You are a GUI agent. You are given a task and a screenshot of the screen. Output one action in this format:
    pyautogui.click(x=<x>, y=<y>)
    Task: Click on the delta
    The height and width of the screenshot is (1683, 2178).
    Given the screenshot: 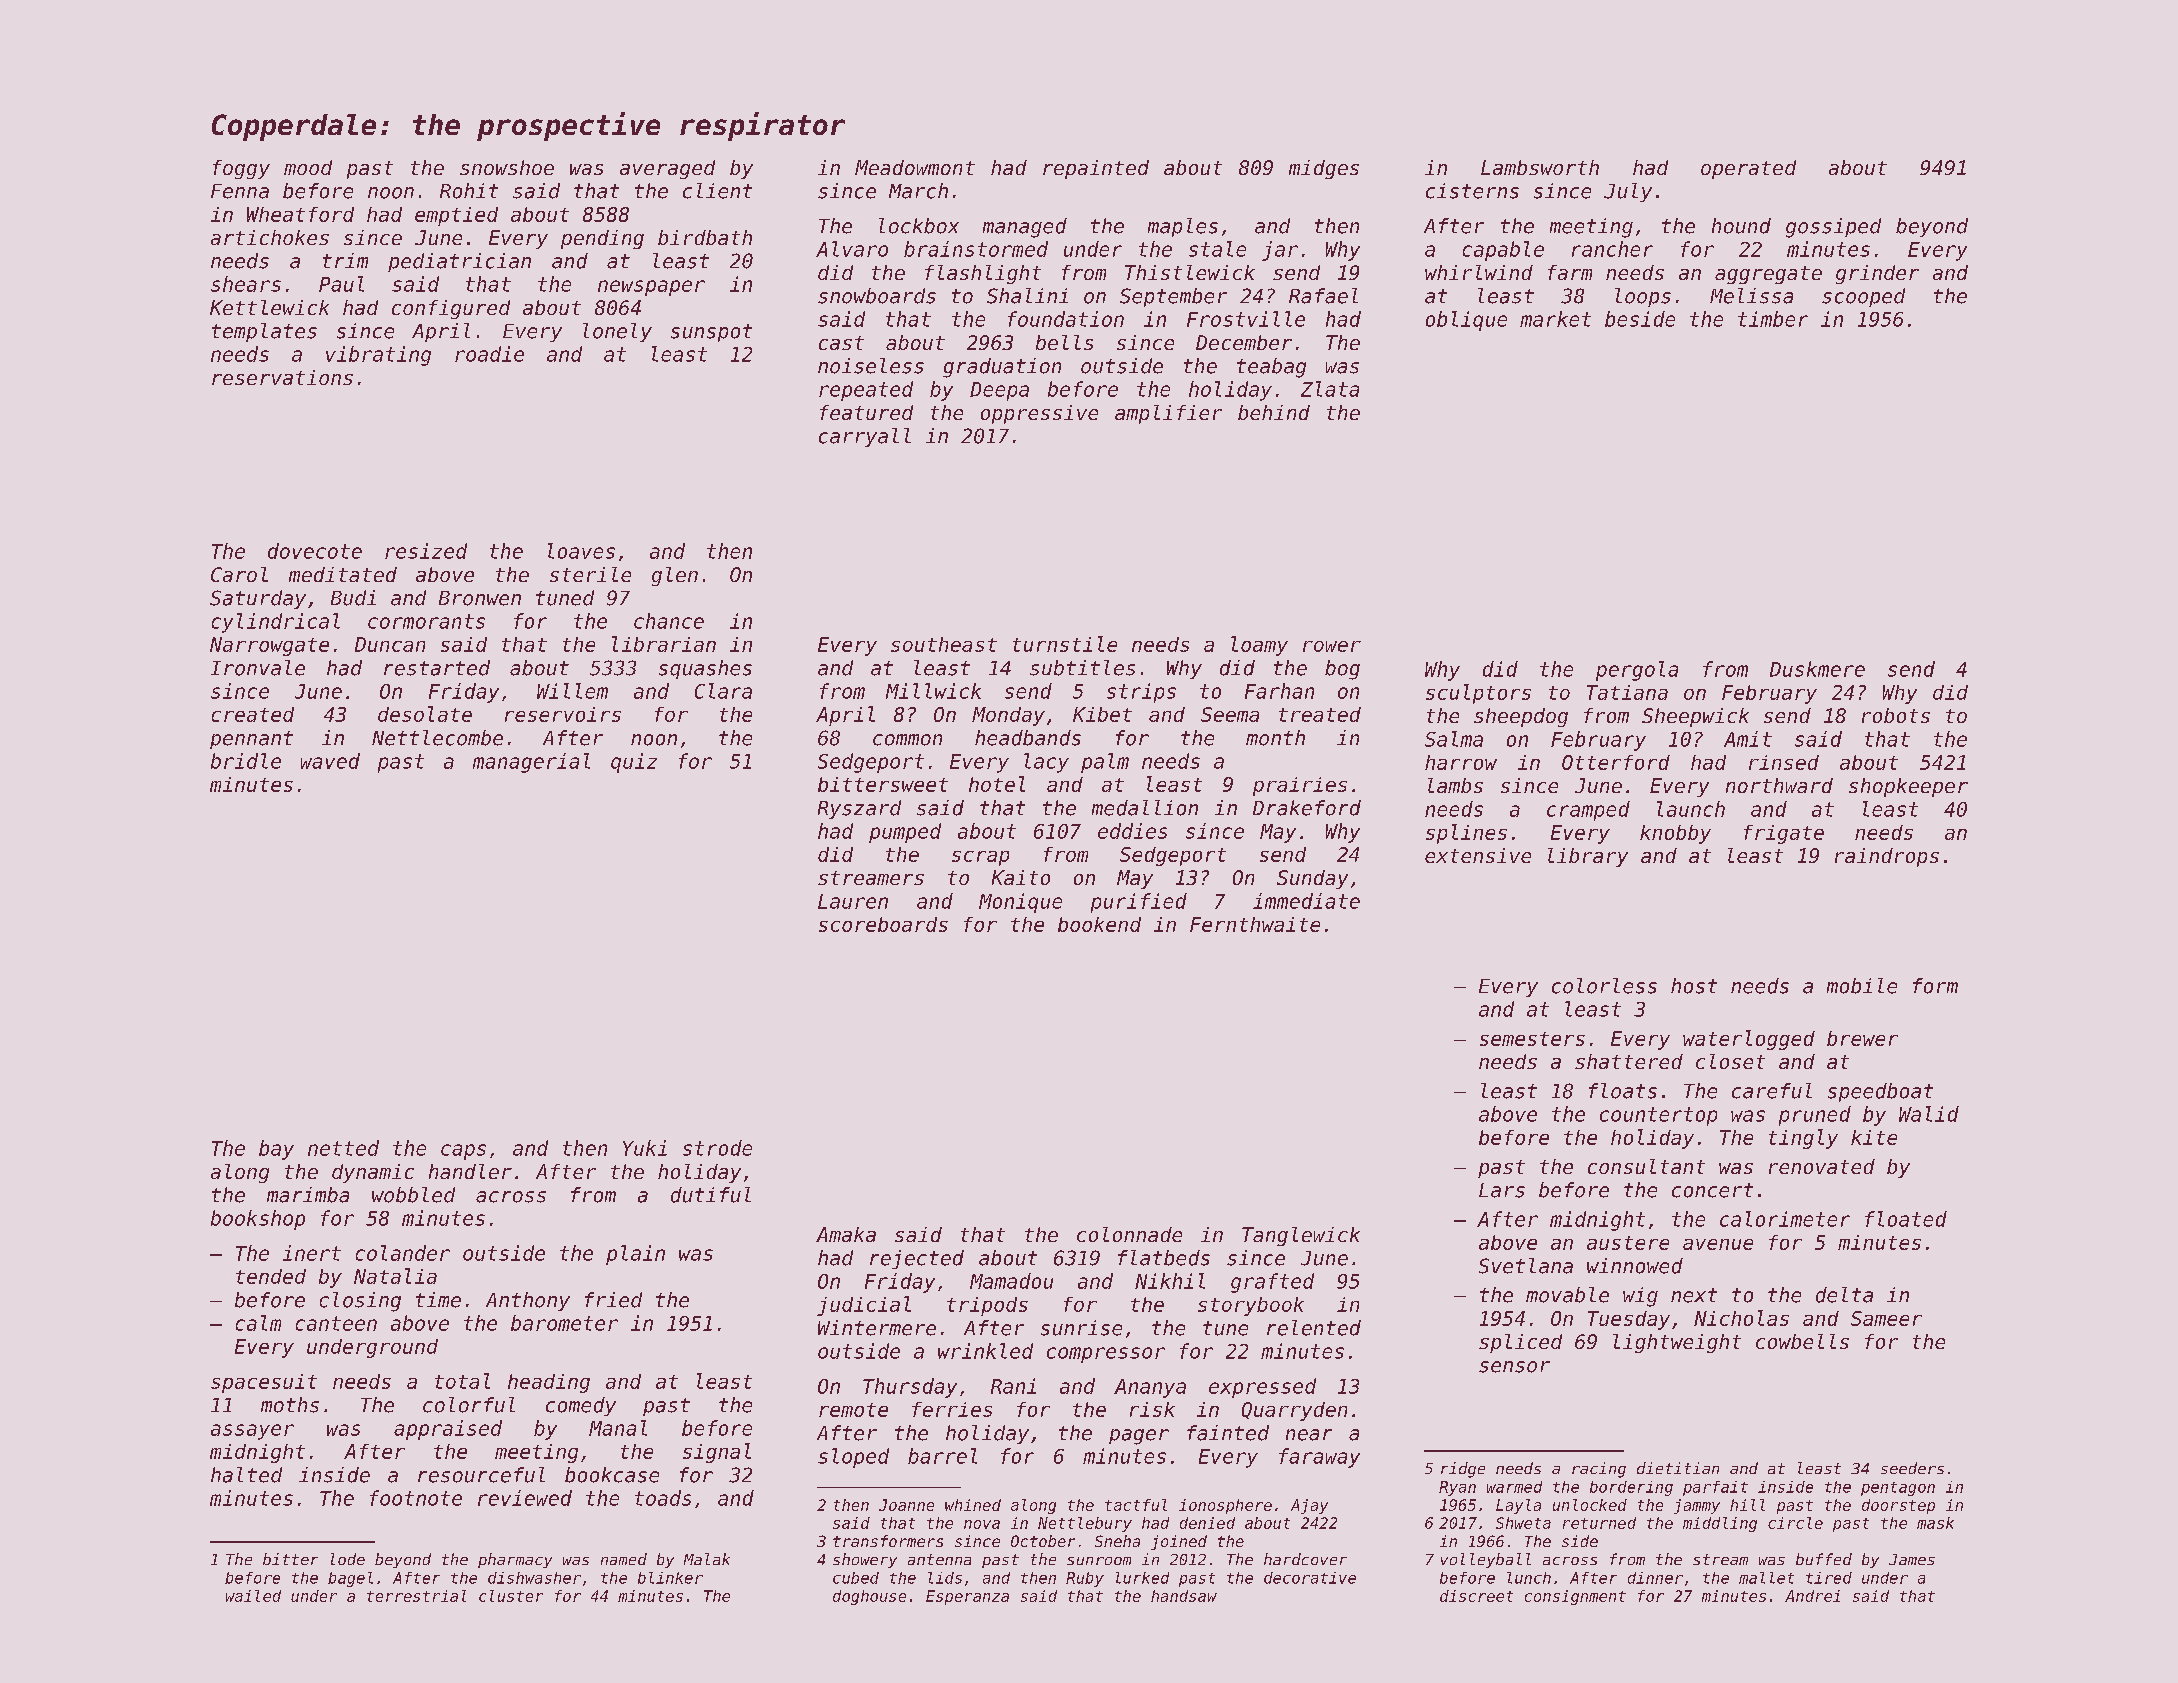 What is the action you would take?
    pyautogui.click(x=1844, y=1295)
